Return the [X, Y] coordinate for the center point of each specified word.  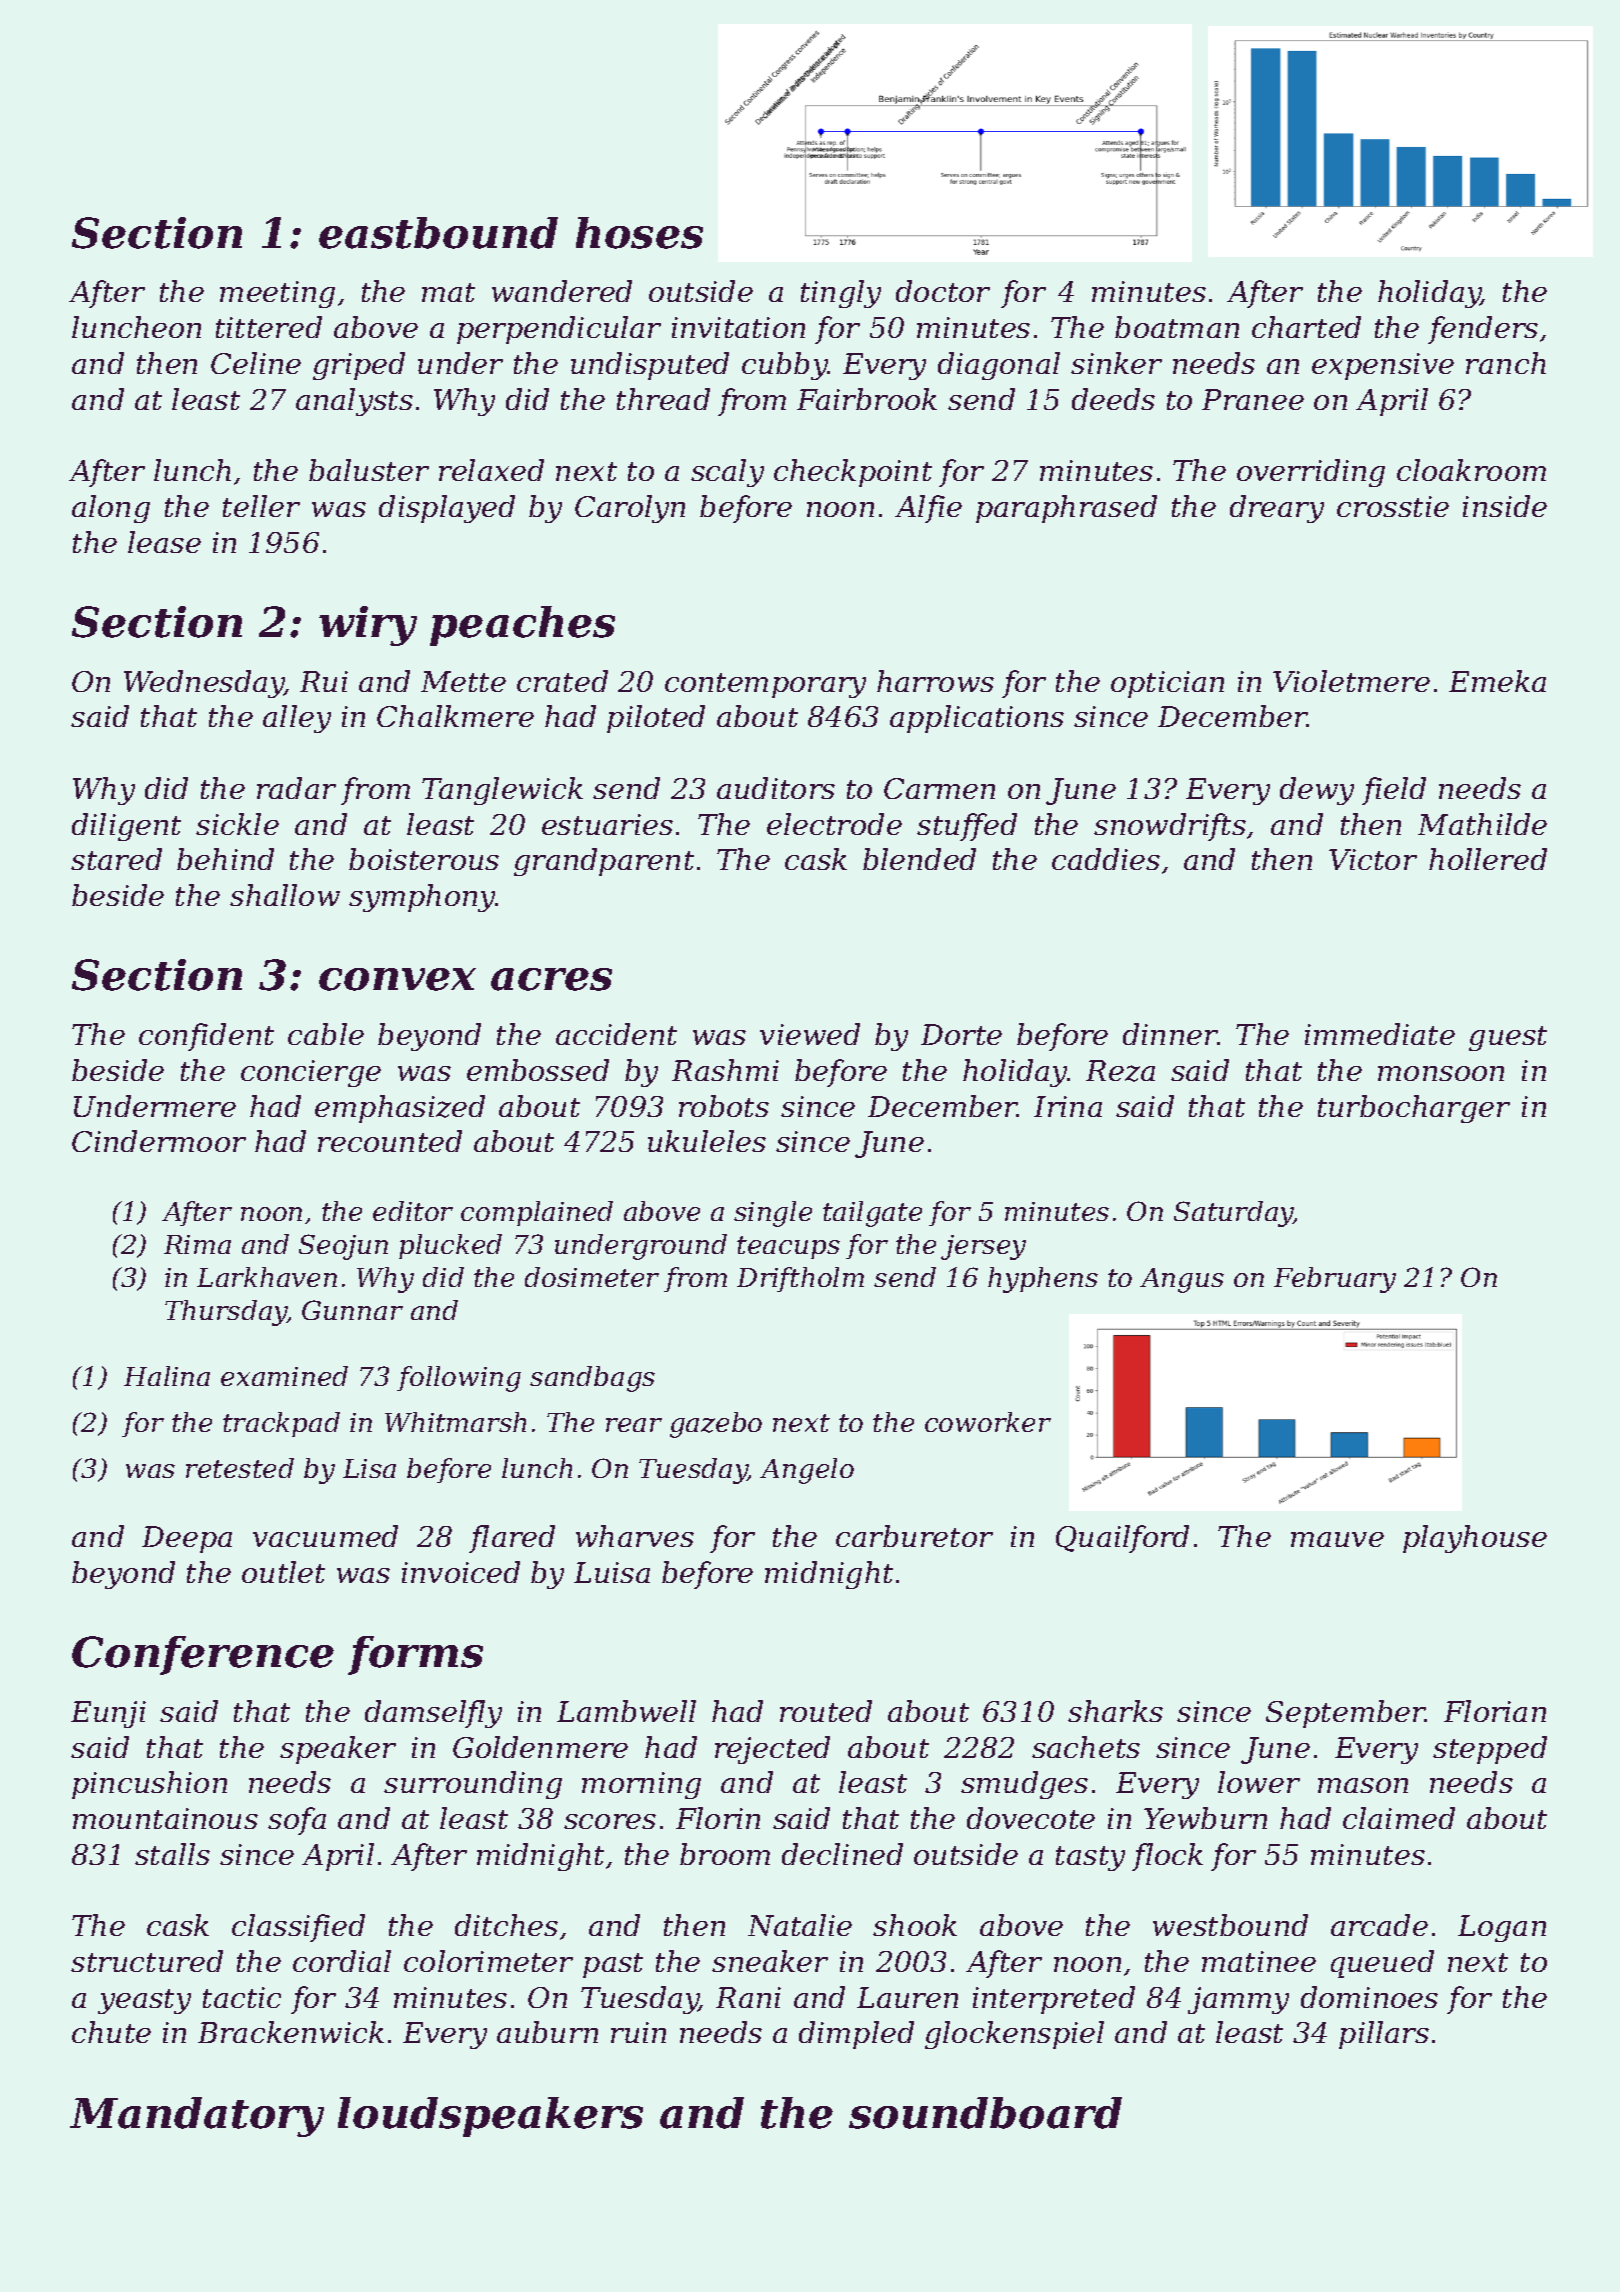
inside [1505, 506]
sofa [297, 1821]
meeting [277, 294]
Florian [1495, 1711]
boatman [1177, 327]
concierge [311, 1073]
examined [284, 1376]
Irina [1068, 1106]
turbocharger [1414, 1109]
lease [164, 542]
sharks [1115, 1711]
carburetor [914, 1536]
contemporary [765, 685]
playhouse [1475, 1539]
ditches [506, 1925]
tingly [841, 294]
